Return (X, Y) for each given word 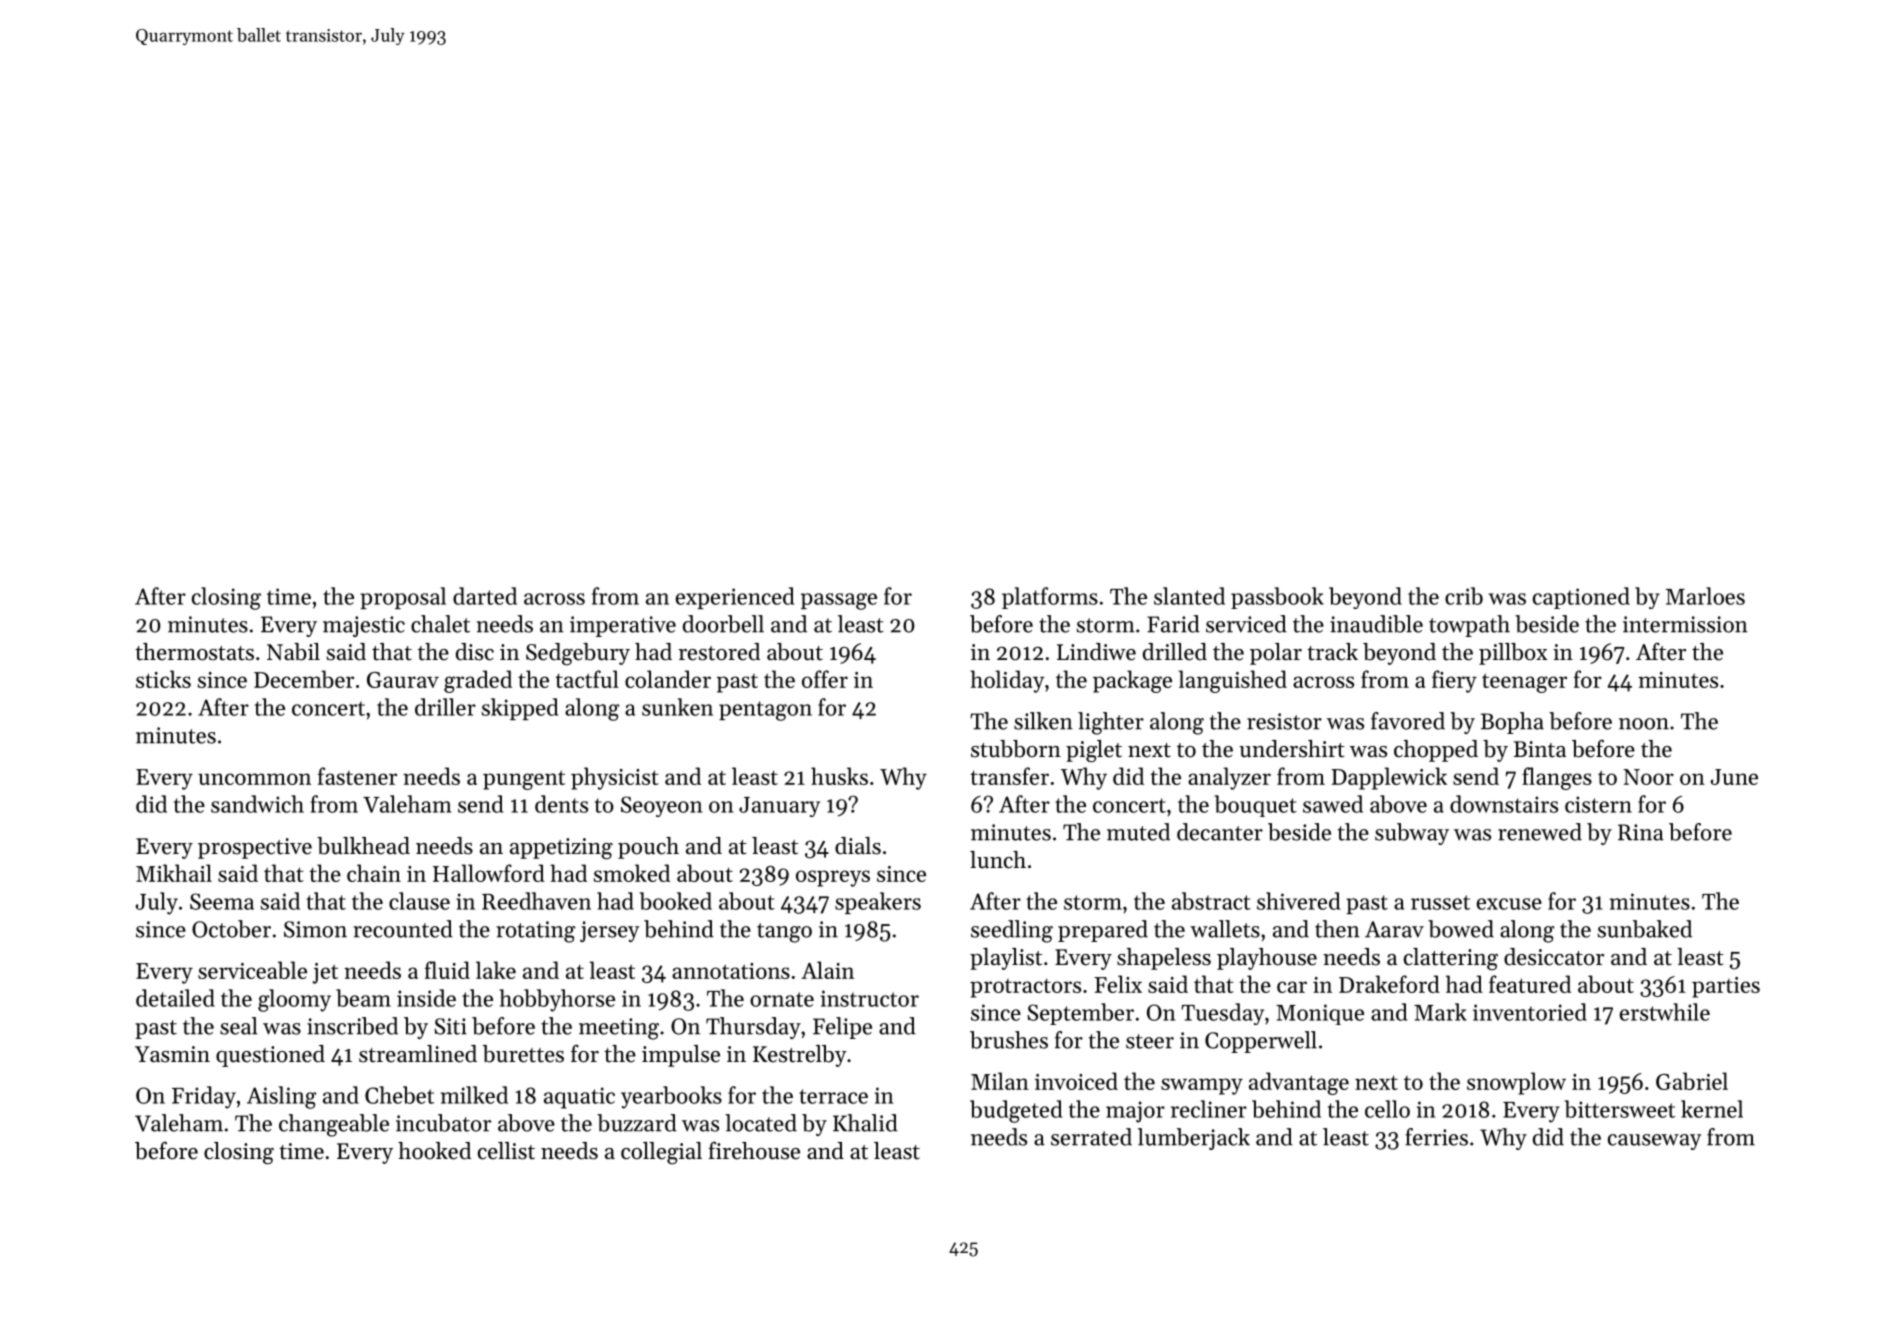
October (231, 929)
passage (839, 601)
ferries (1436, 1137)
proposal (403, 598)
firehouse (754, 1150)
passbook (1277, 598)
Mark (1440, 1012)
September (1081, 1014)
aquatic (579, 1098)
